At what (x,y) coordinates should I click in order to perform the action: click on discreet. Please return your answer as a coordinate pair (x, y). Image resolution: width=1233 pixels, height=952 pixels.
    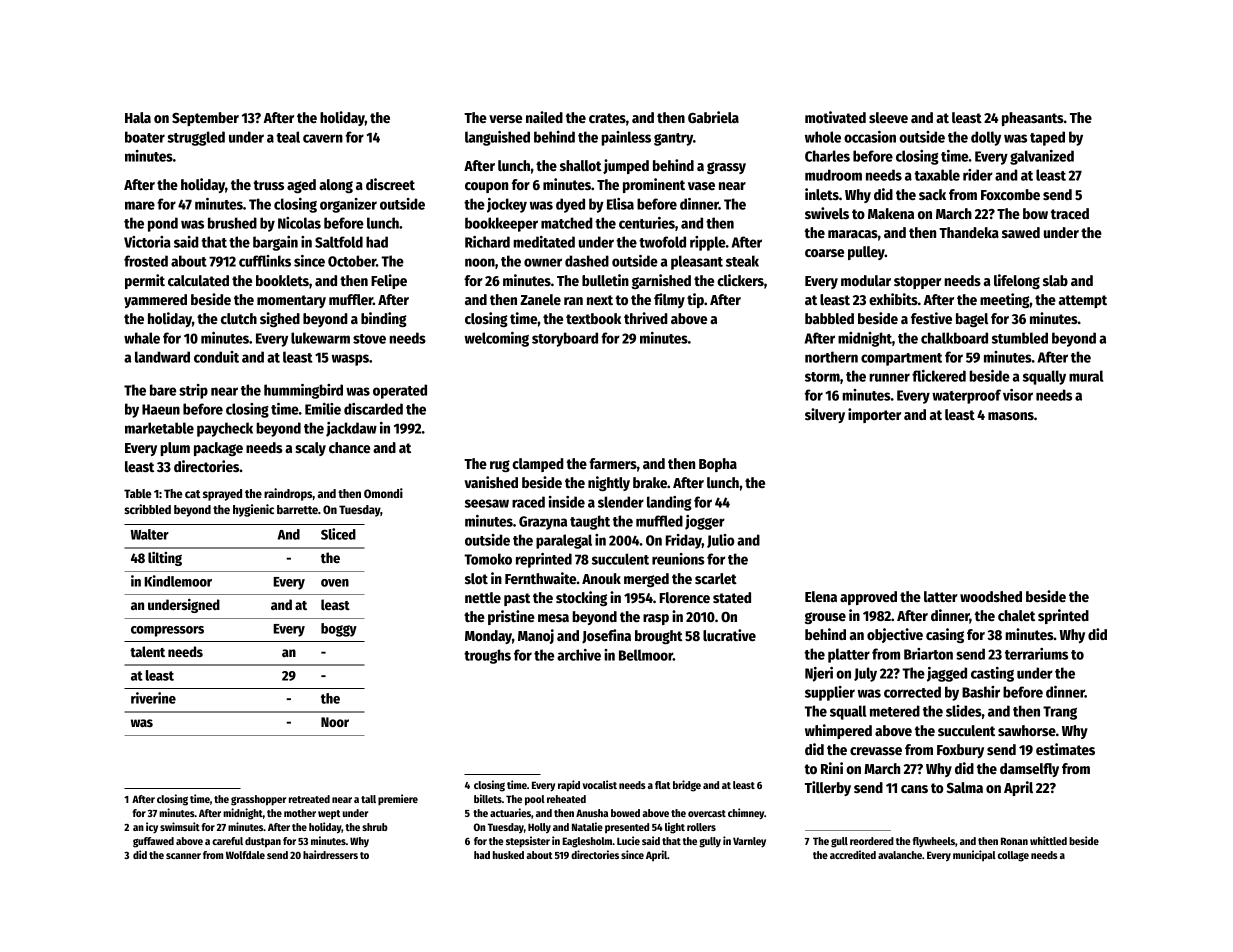
    Looking at the image, I should click on (390, 184).
